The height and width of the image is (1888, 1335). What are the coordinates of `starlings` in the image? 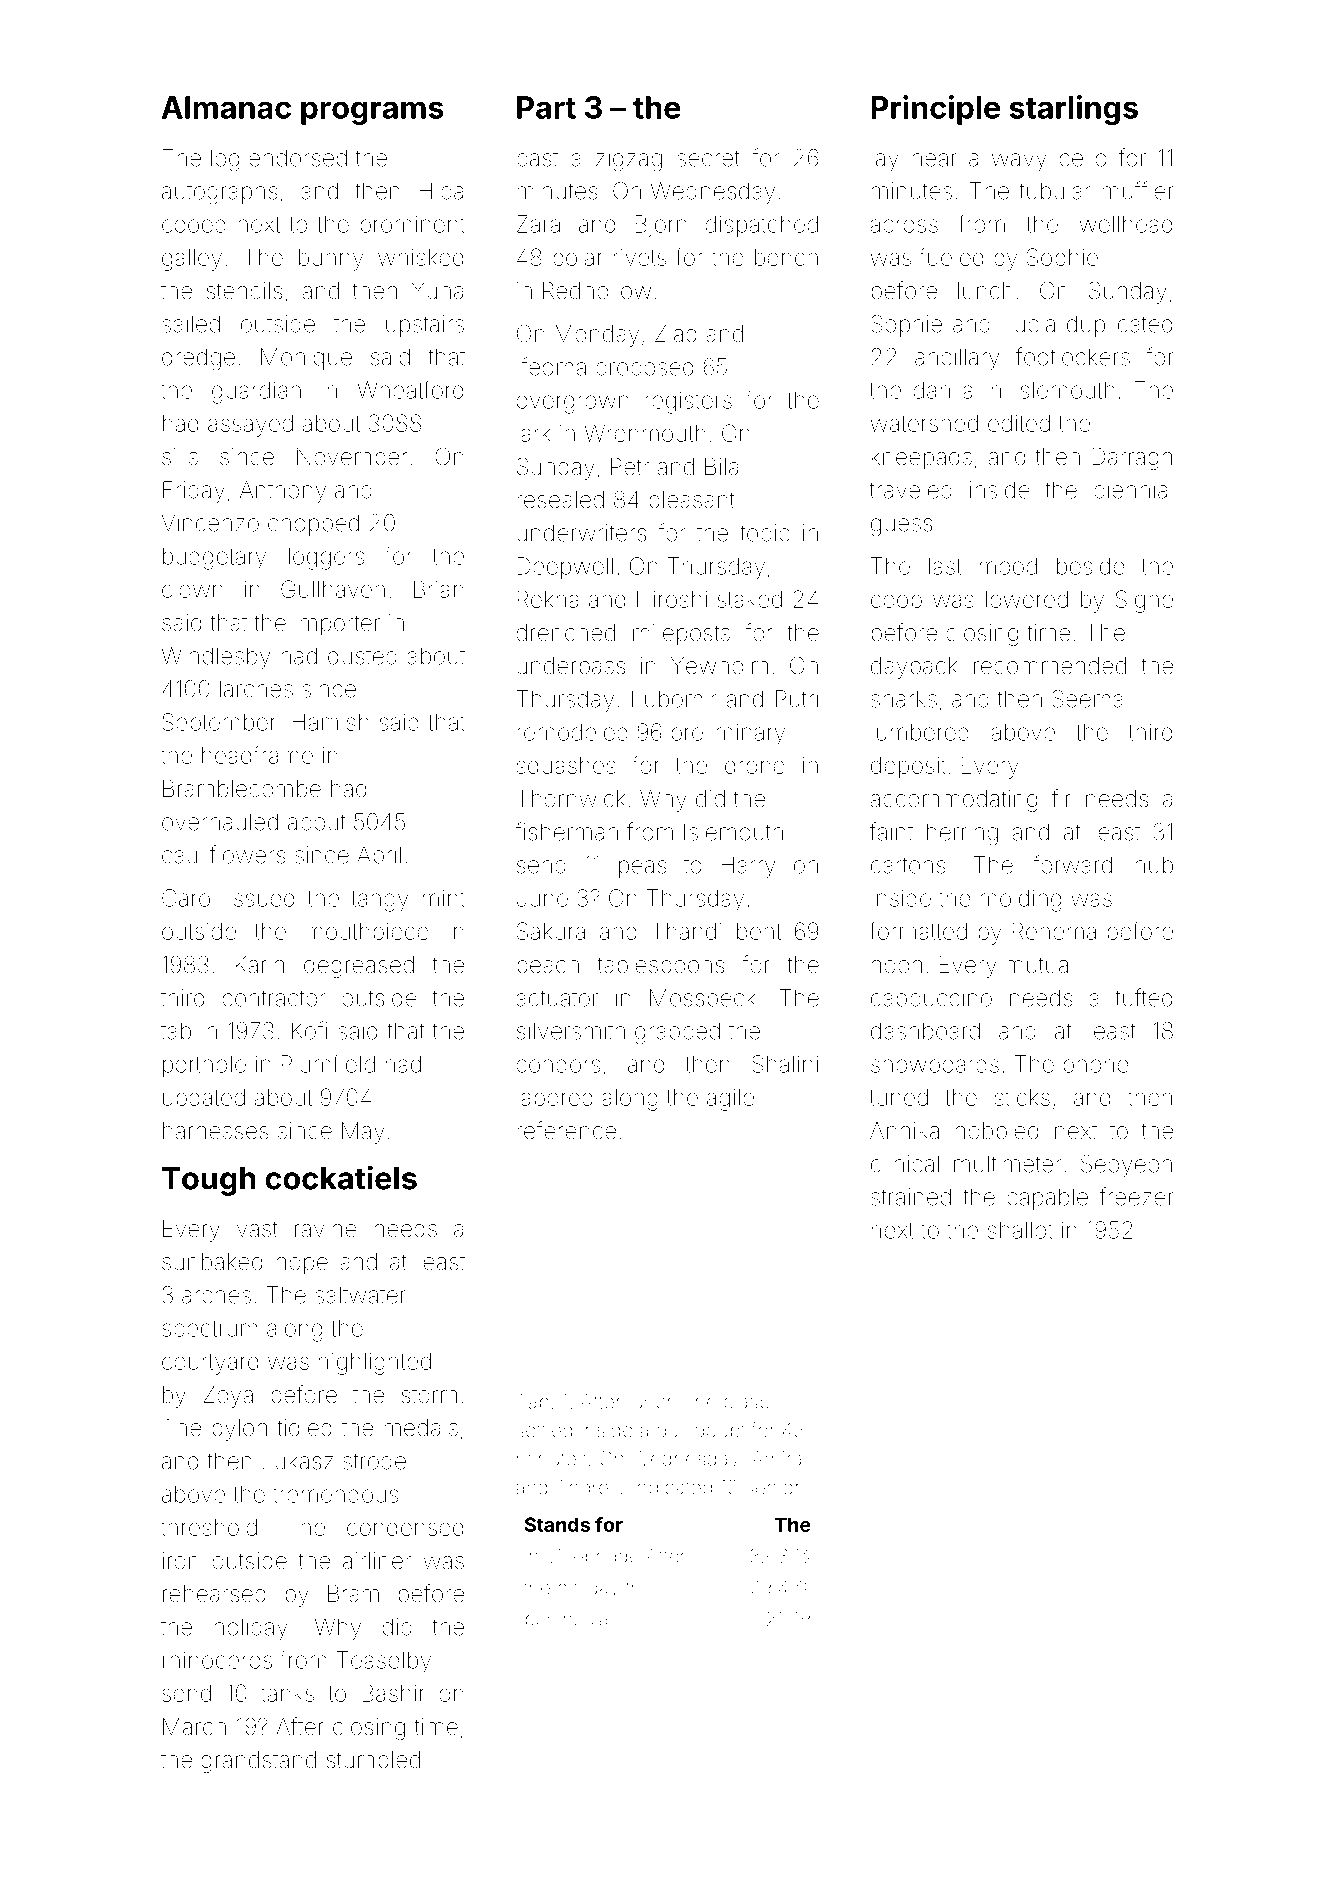 It's located at (1074, 110).
